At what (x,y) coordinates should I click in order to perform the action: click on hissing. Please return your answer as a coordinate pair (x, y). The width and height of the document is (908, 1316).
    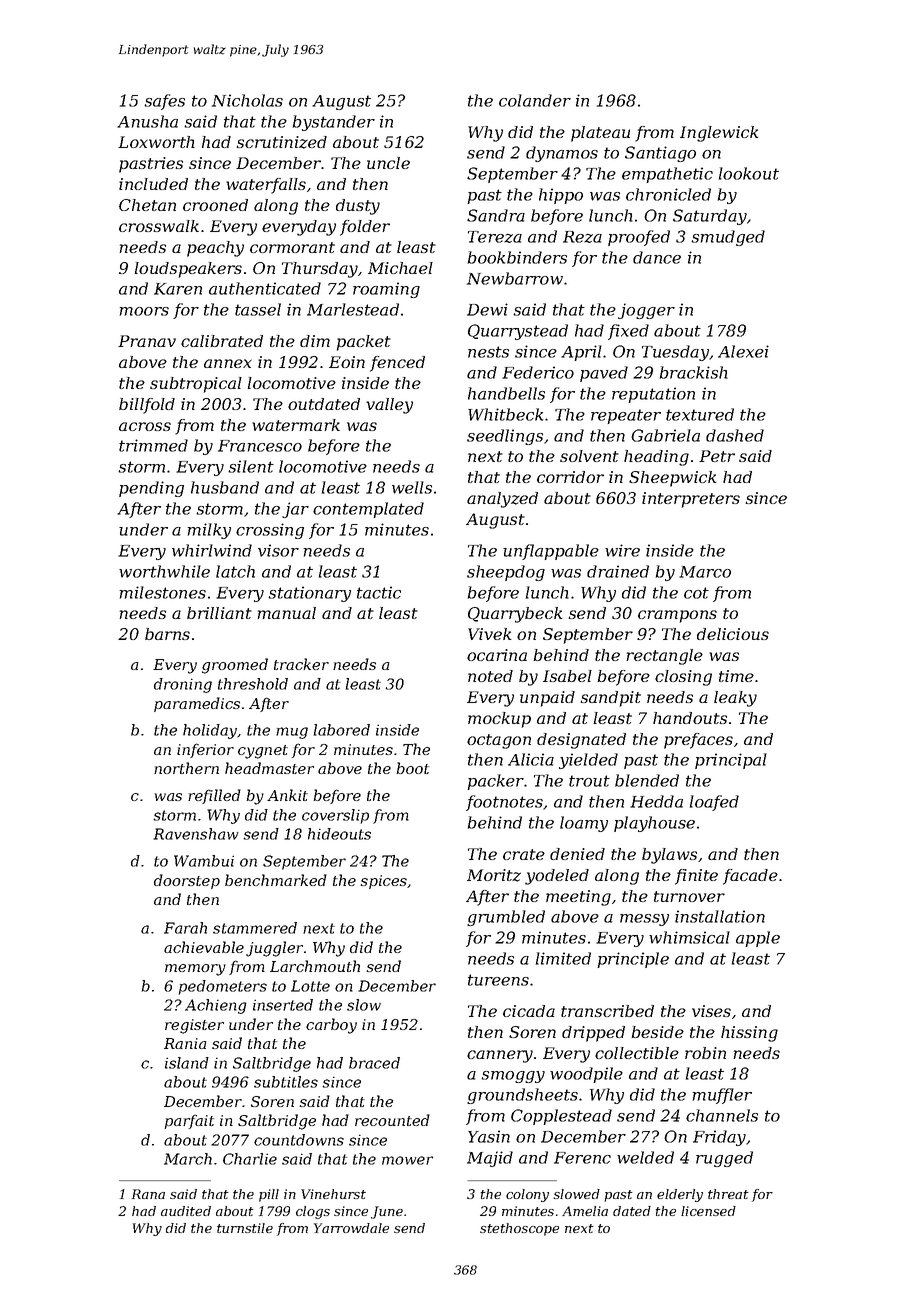
    Looking at the image, I should click on (749, 1034).
